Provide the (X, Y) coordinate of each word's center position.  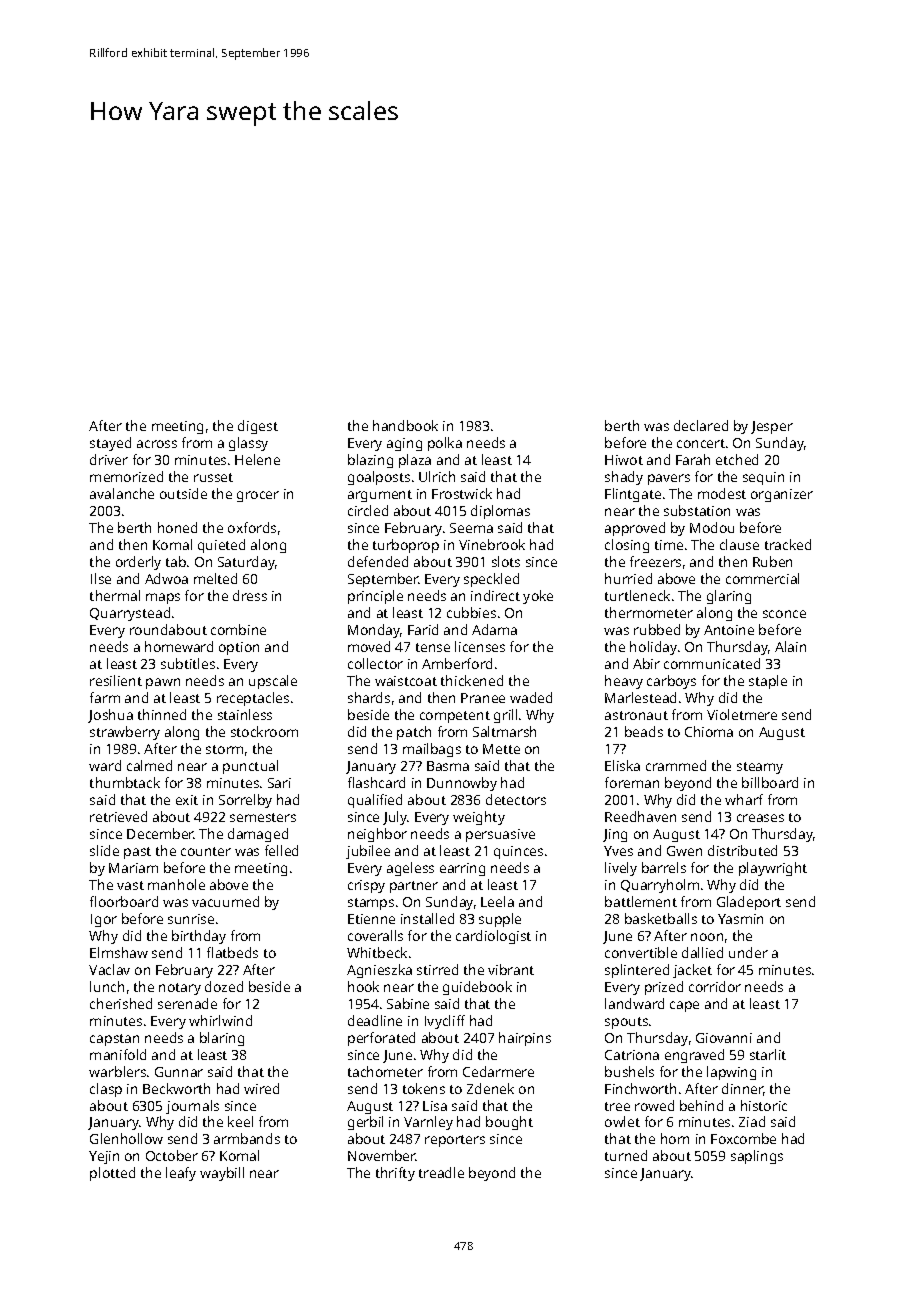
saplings (757, 1157)
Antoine (729, 630)
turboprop (406, 546)
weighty (479, 818)
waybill (222, 1174)
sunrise (191, 919)
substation (697, 510)
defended (378, 561)
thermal (115, 595)
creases (760, 818)
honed (177, 527)
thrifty (395, 1174)
